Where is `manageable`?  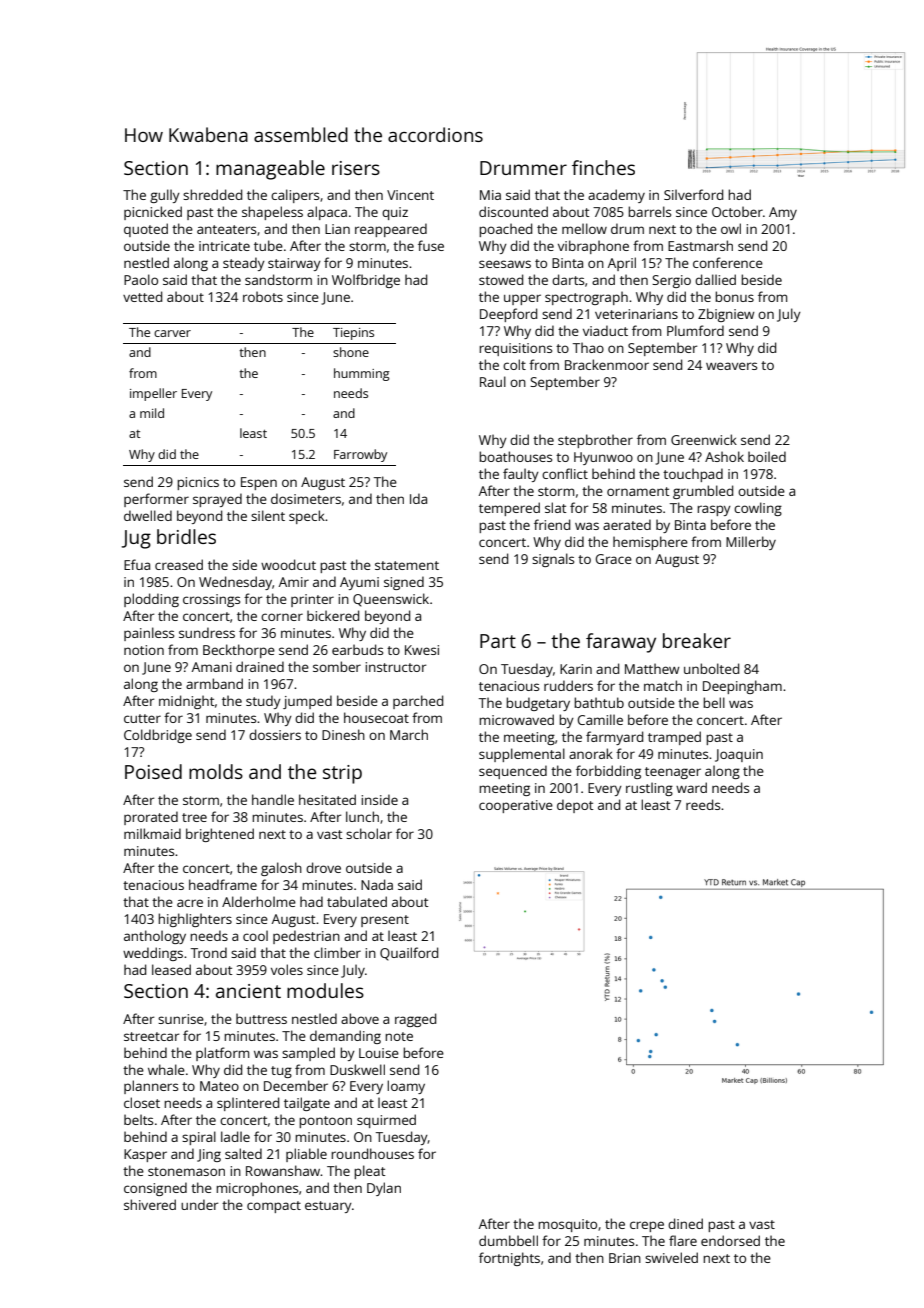
manageable is located at coordinates (270, 170).
